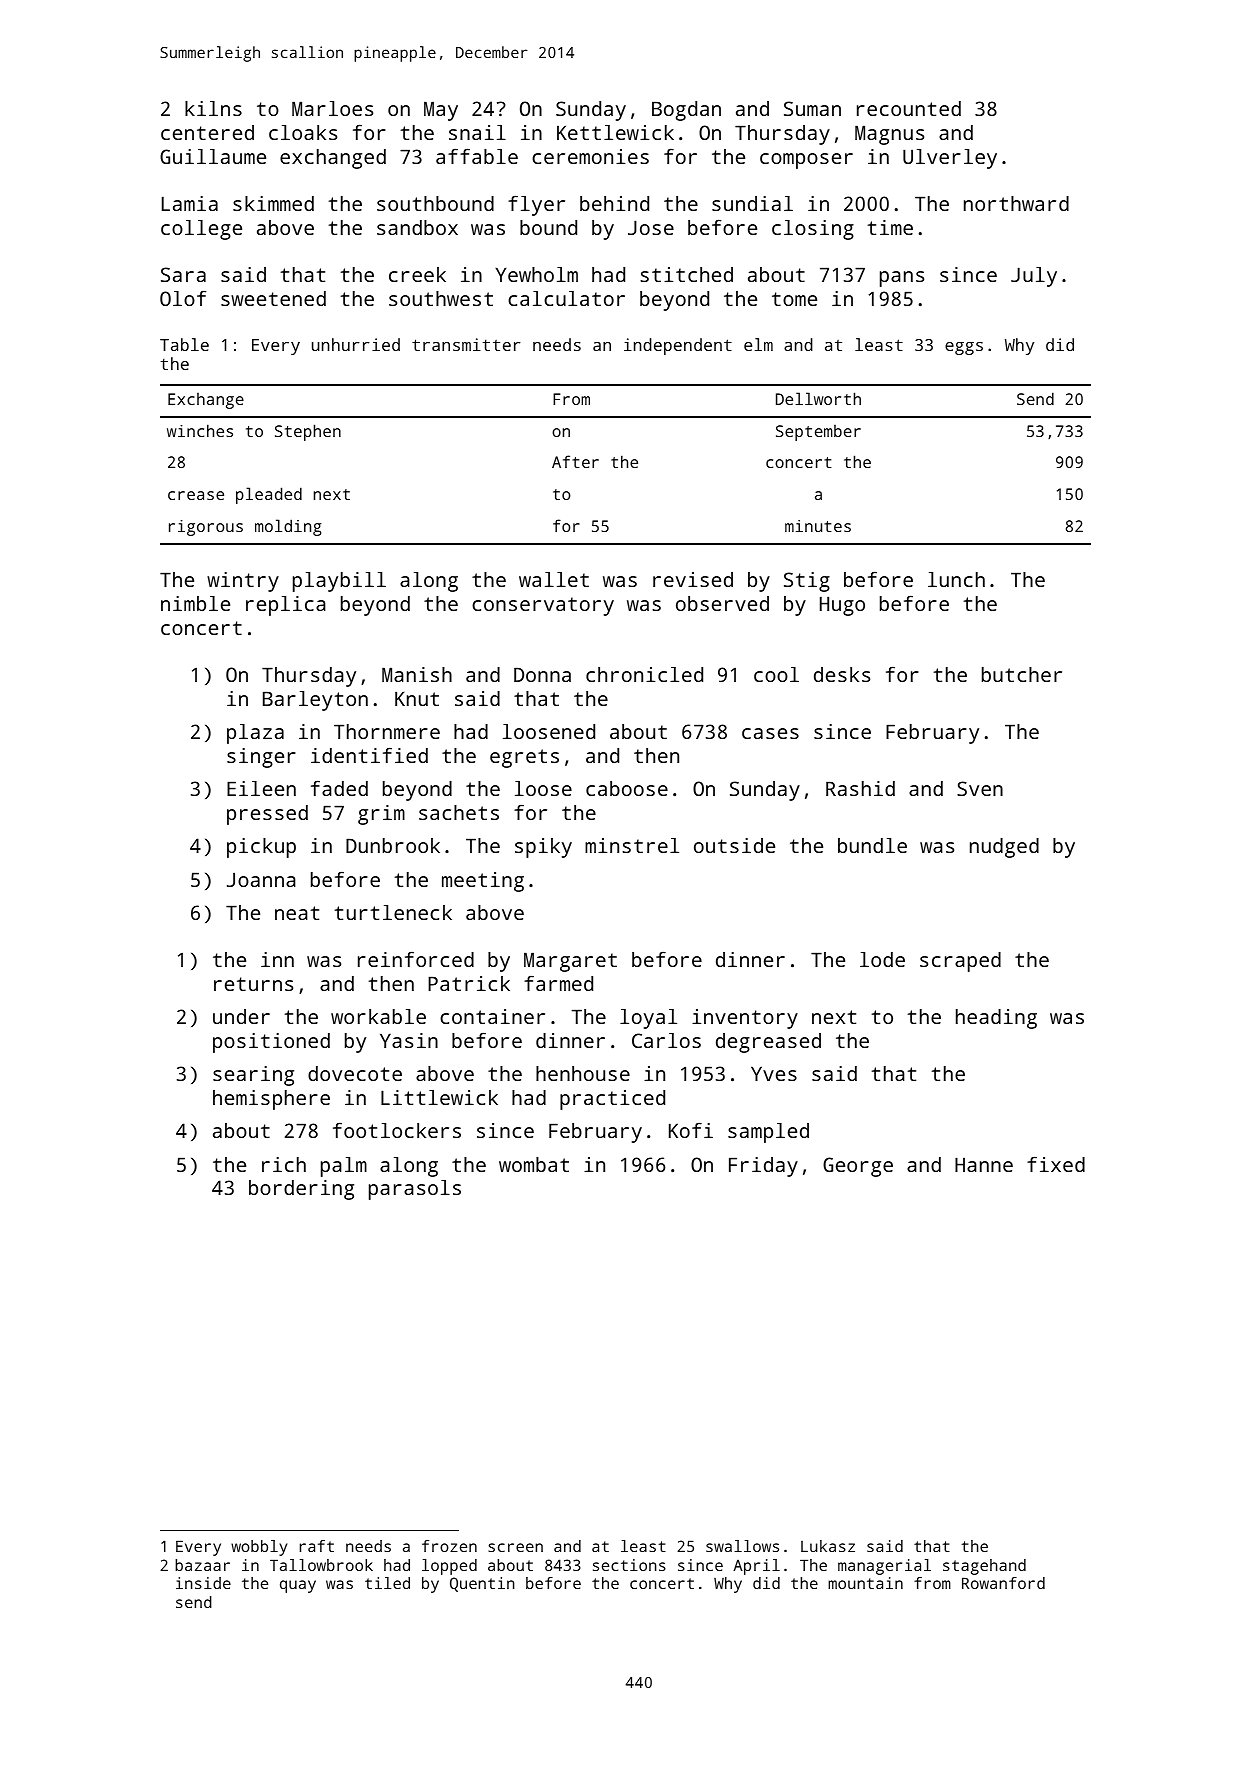 Image resolution: width=1251 pixels, height=1769 pixels. Describe the element at coordinates (190, 203) in the screenshot. I see `Lamia` at that location.
